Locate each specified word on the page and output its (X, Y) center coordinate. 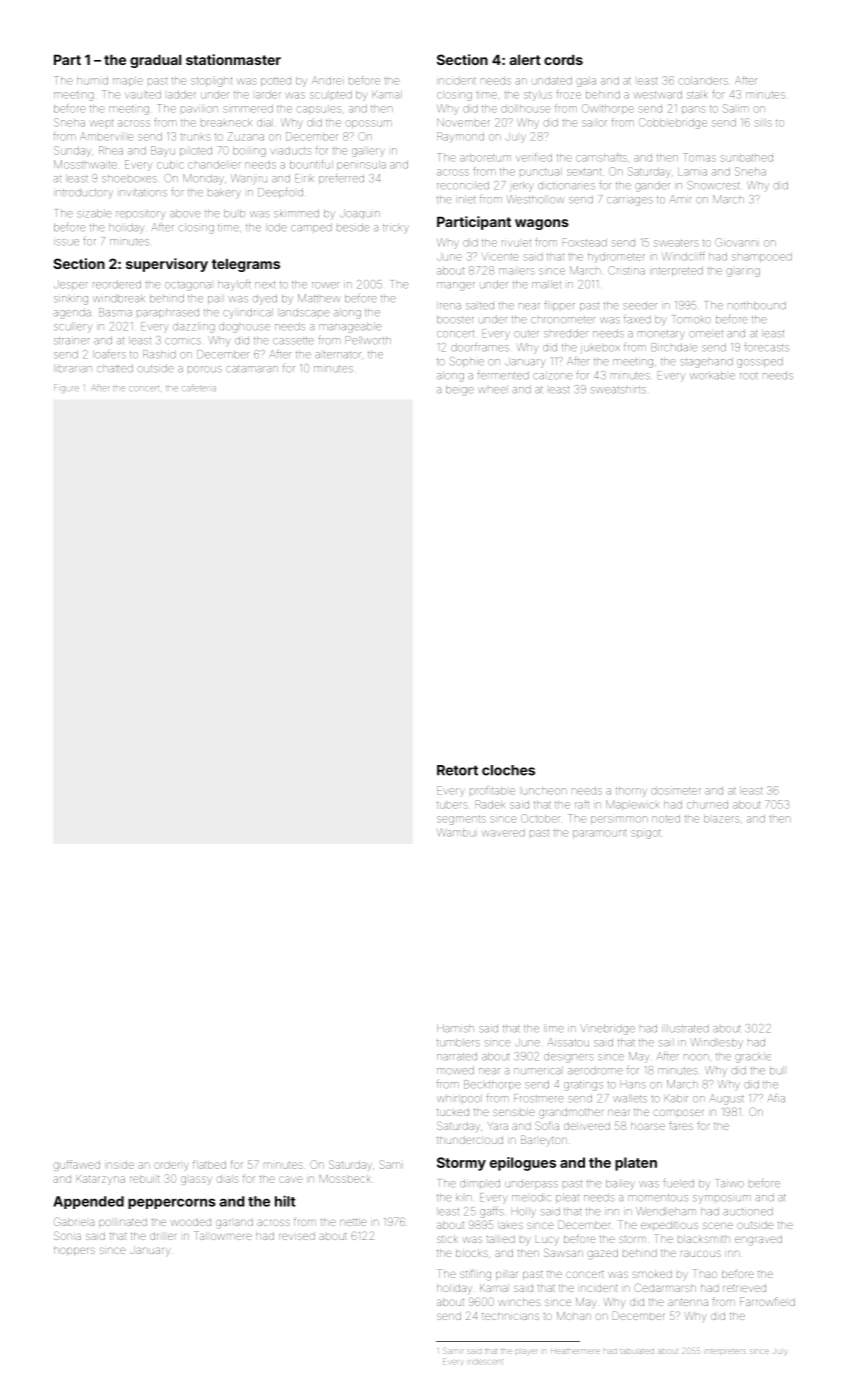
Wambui (457, 832)
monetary (661, 334)
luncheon (543, 791)
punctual (541, 172)
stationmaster (233, 59)
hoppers (74, 1251)
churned (707, 805)
